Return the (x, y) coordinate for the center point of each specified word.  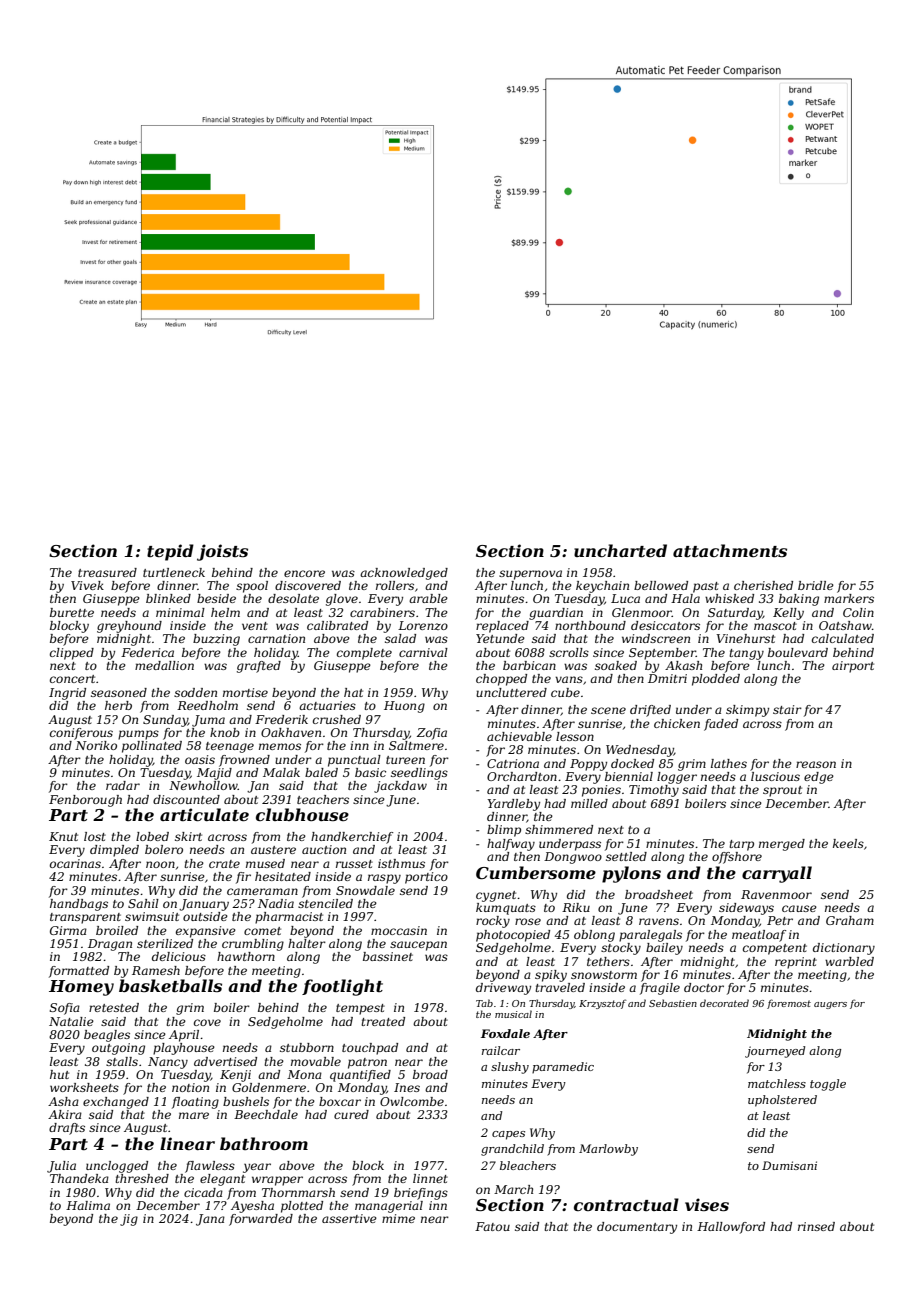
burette (72, 612)
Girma (68, 930)
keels (848, 843)
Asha (63, 1101)
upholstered (782, 1101)
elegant (222, 1180)
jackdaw (400, 787)
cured (351, 1114)
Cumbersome (536, 873)
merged (782, 845)
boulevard (798, 652)
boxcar (340, 1101)
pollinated (152, 747)
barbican (529, 665)
